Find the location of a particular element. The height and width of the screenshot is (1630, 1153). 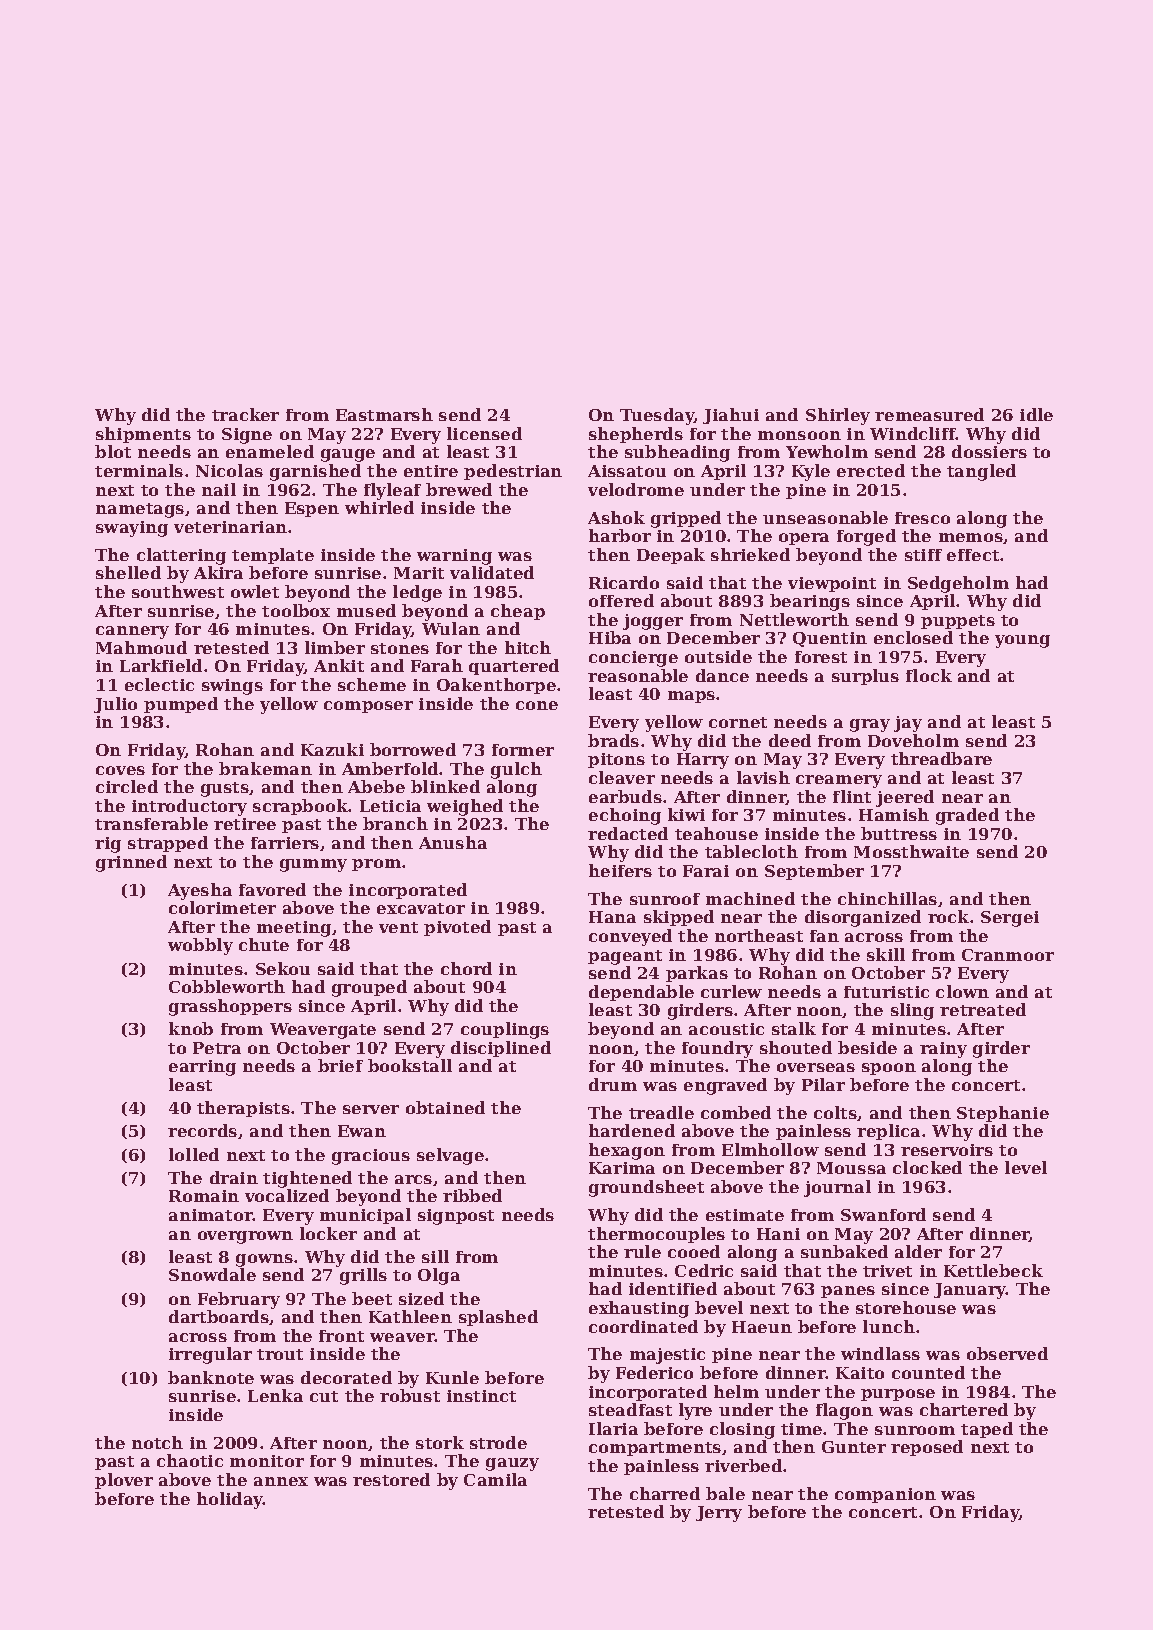

charred is located at coordinates (665, 1493).
